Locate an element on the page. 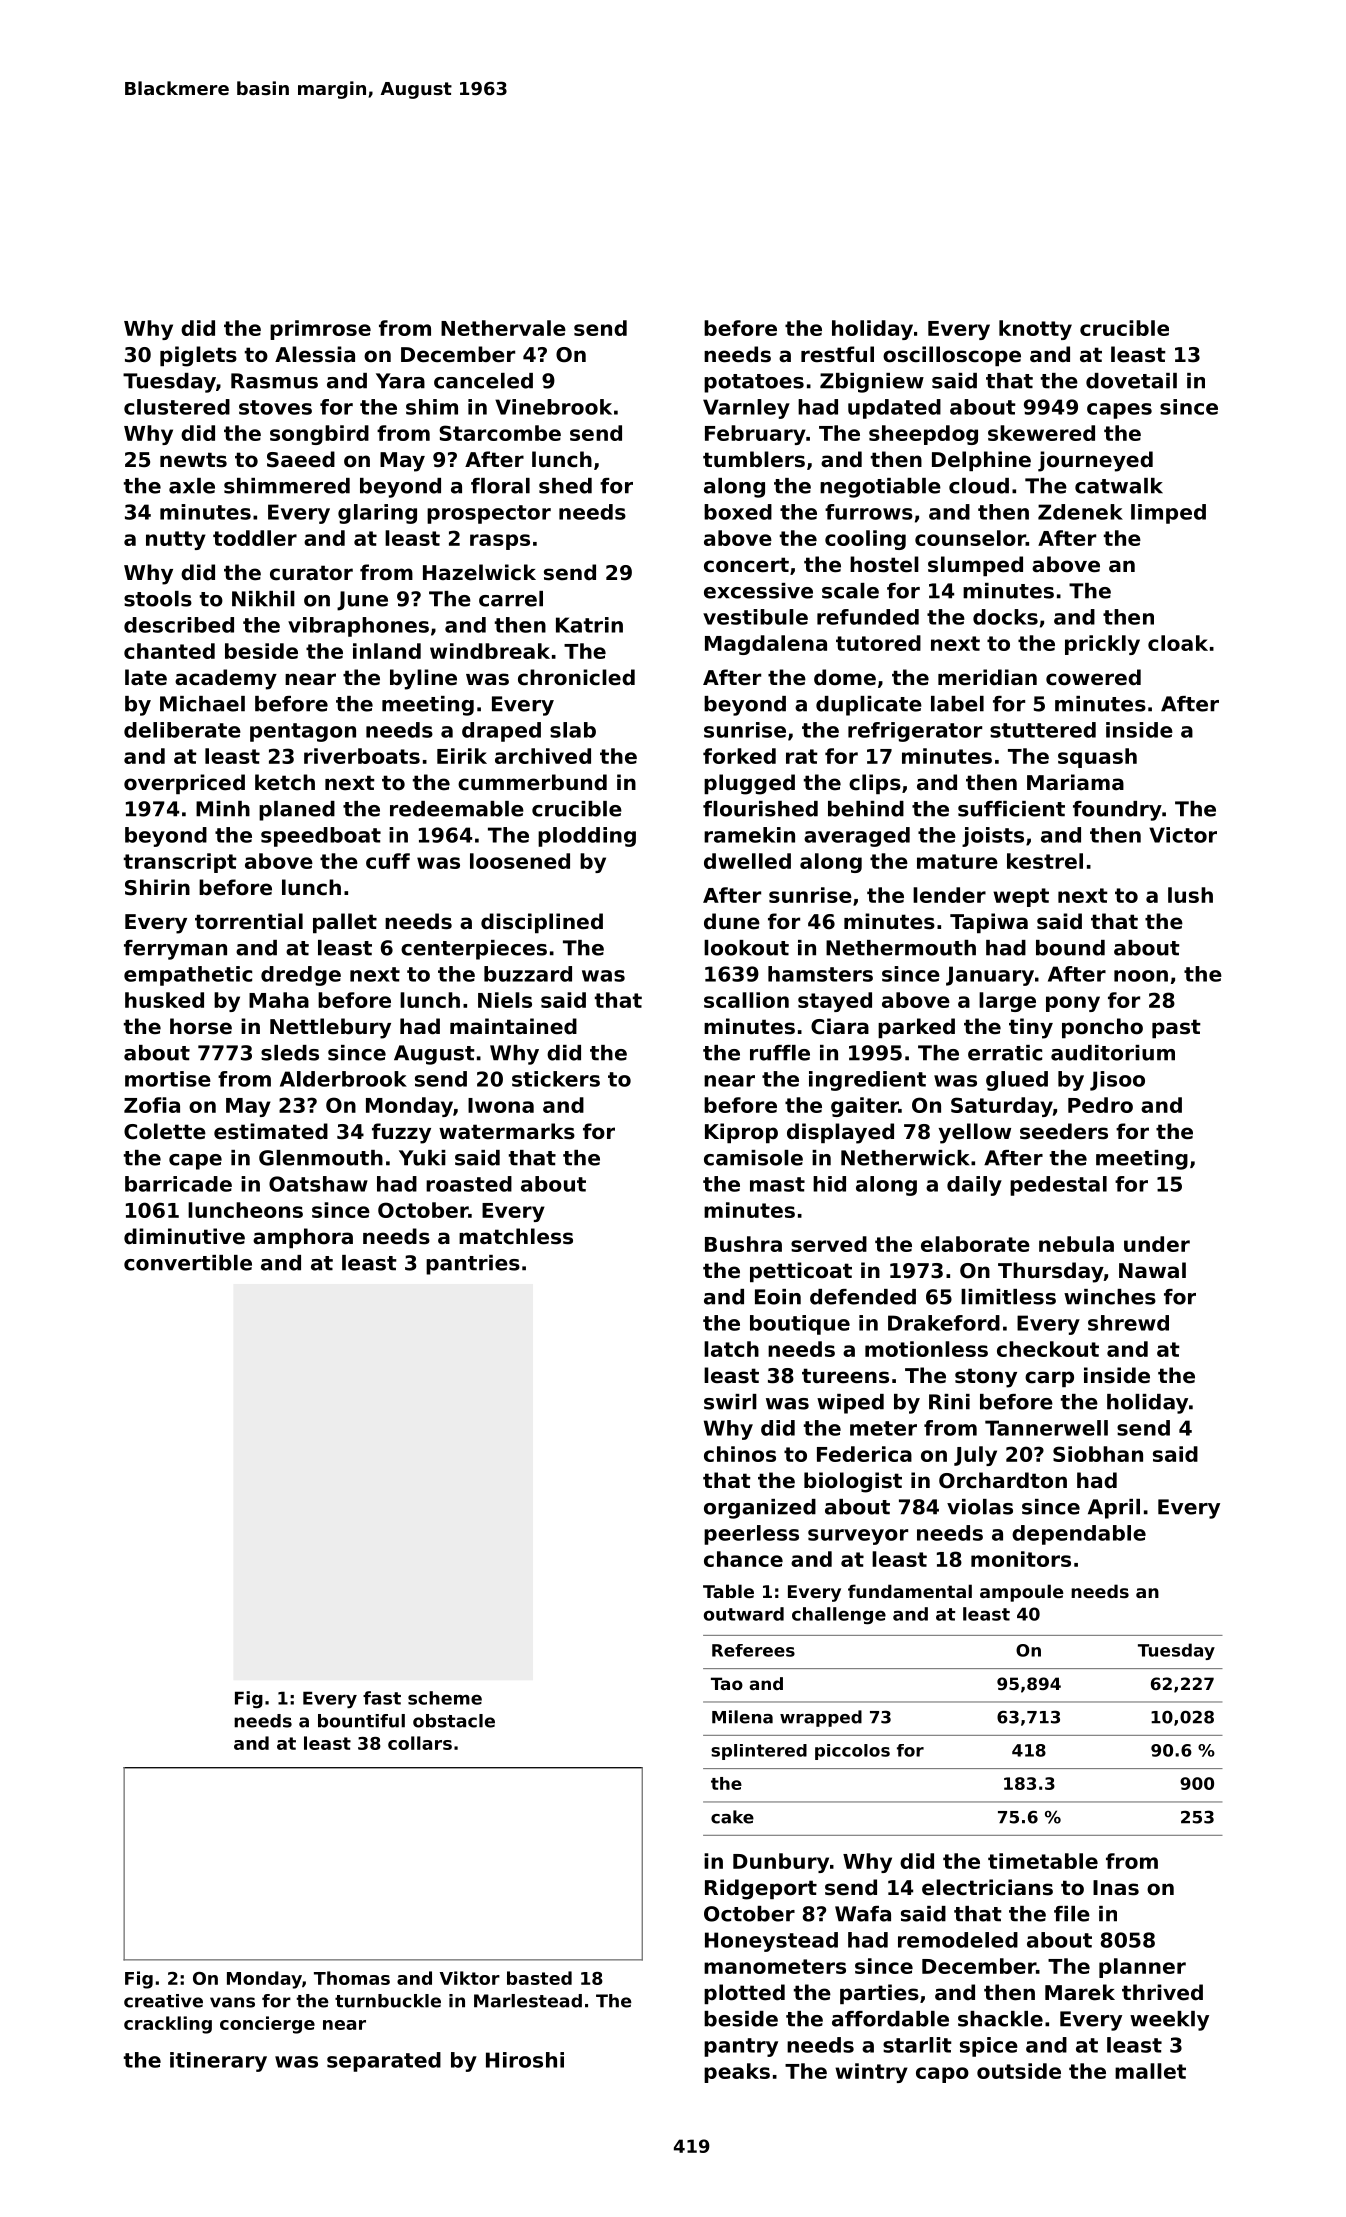  Thomas is located at coordinates (352, 1978).
